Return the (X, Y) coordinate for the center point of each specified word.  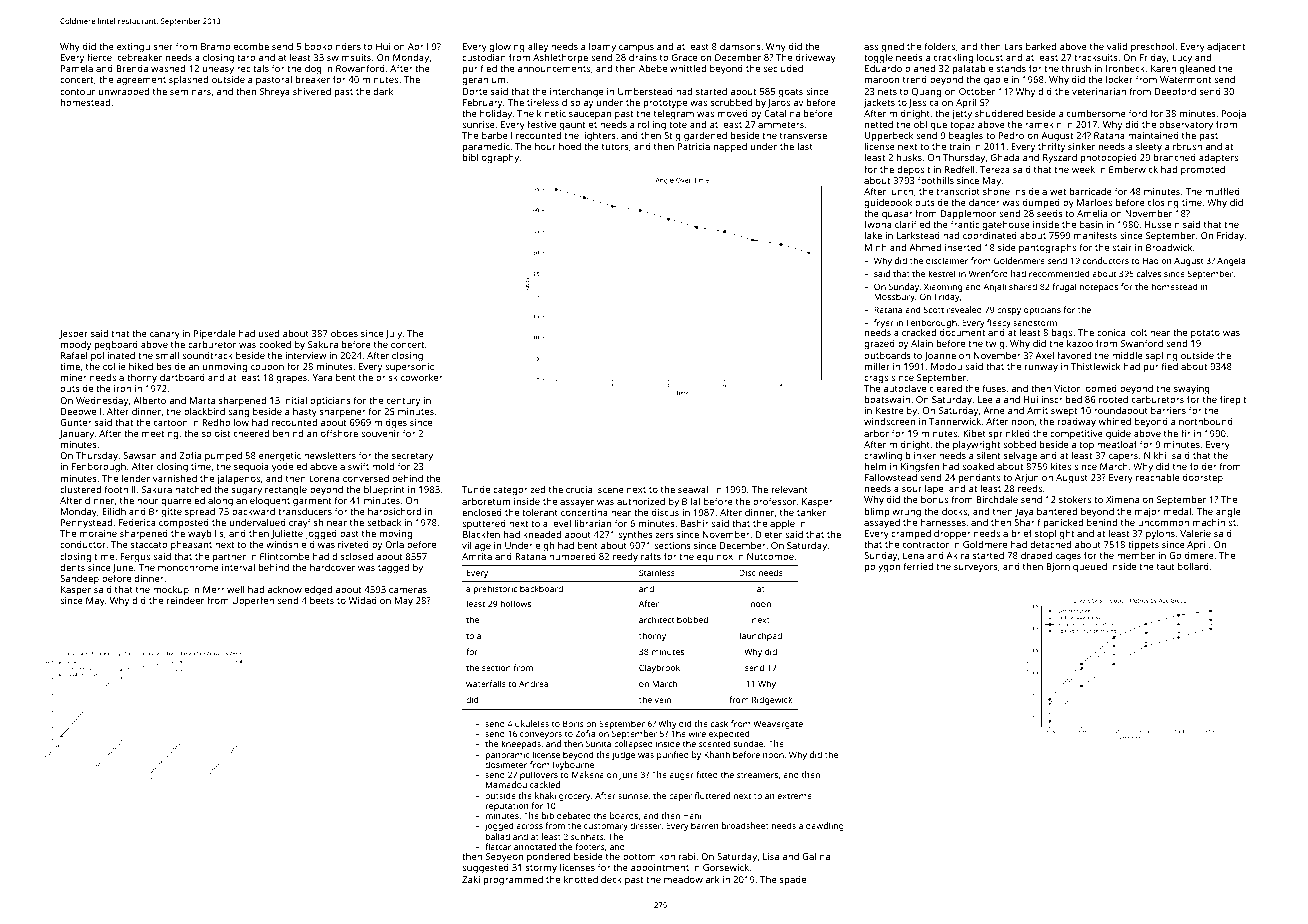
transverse (803, 136)
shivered (312, 91)
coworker (422, 377)
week (1083, 169)
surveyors (976, 569)
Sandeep (79, 580)
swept (1064, 412)
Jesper (73, 334)
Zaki (471, 879)
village (476, 547)
